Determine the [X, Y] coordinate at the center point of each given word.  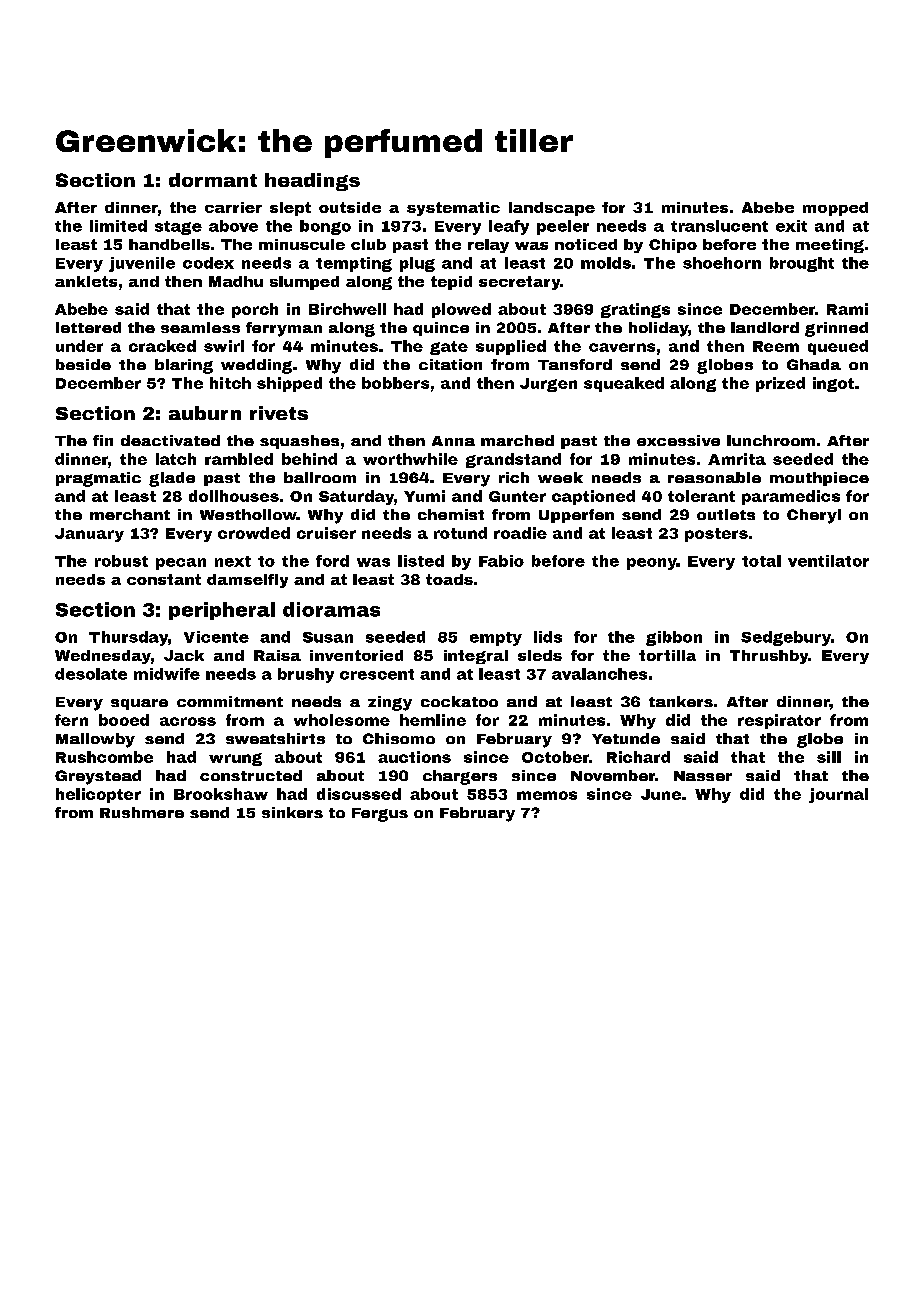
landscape [552, 209]
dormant [213, 180]
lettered [88, 327]
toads [449, 579]
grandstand [513, 460]
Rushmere [142, 812]
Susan [328, 637]
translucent [719, 226]
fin [103, 440]
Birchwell [347, 309]
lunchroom [771, 440]
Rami [847, 309]
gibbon [674, 638]
